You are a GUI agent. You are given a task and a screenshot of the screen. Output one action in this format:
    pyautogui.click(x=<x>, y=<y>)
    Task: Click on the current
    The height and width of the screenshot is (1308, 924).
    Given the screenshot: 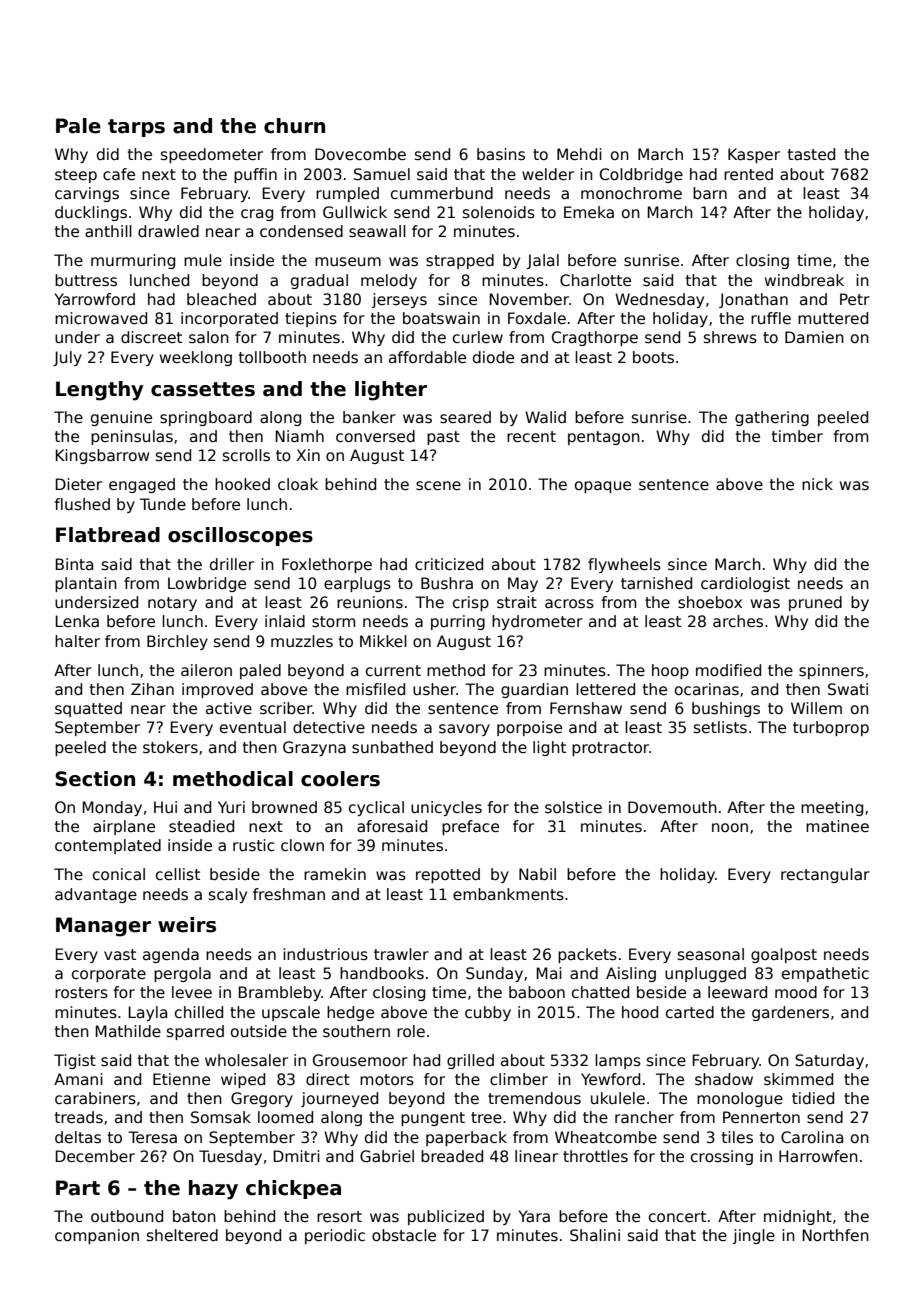 What is the action you would take?
    pyautogui.click(x=393, y=670)
